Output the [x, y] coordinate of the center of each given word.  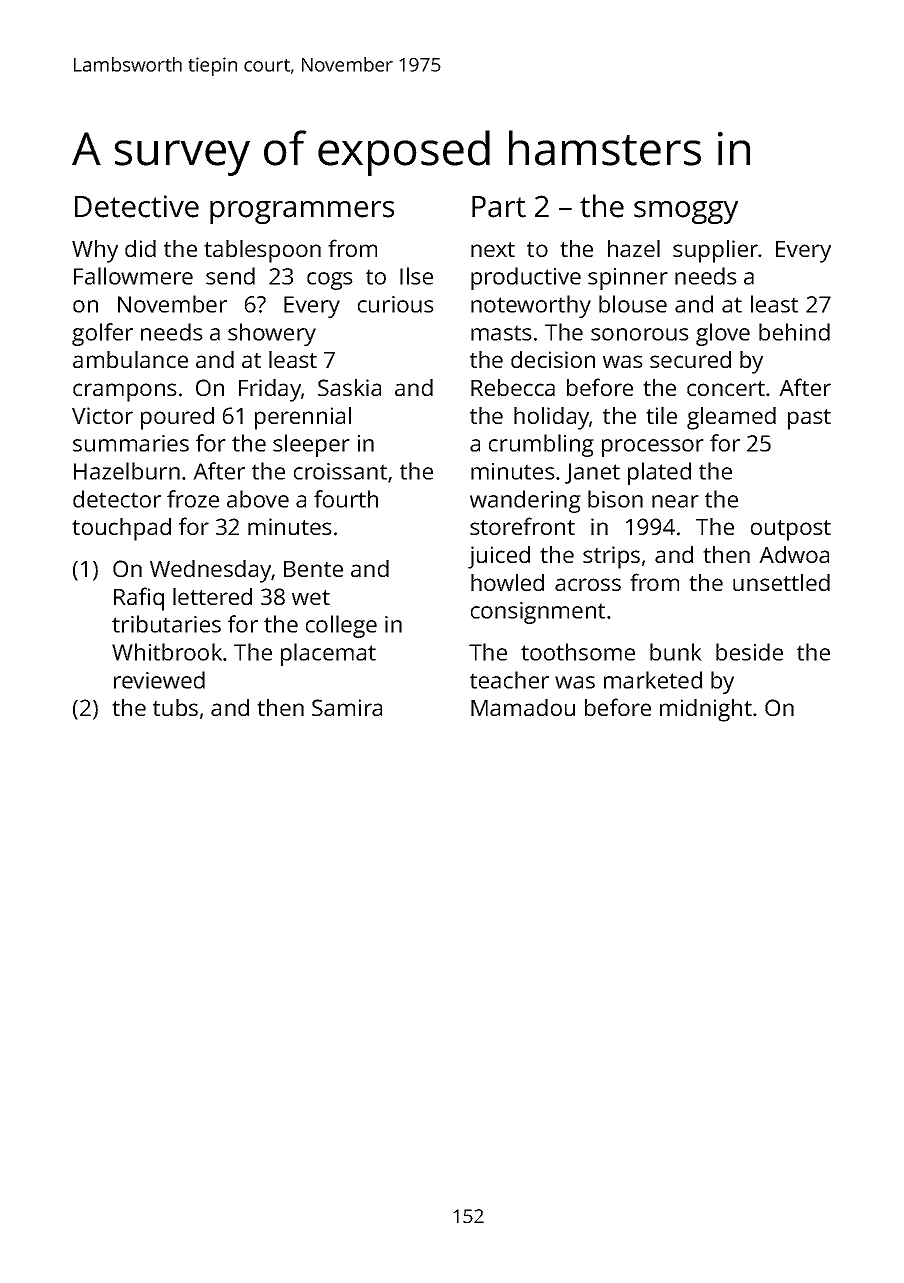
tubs [175, 707]
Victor [102, 415]
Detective [137, 206]
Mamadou [523, 707]
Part [499, 207]
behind [794, 332]
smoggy [686, 212]
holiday [551, 418]
